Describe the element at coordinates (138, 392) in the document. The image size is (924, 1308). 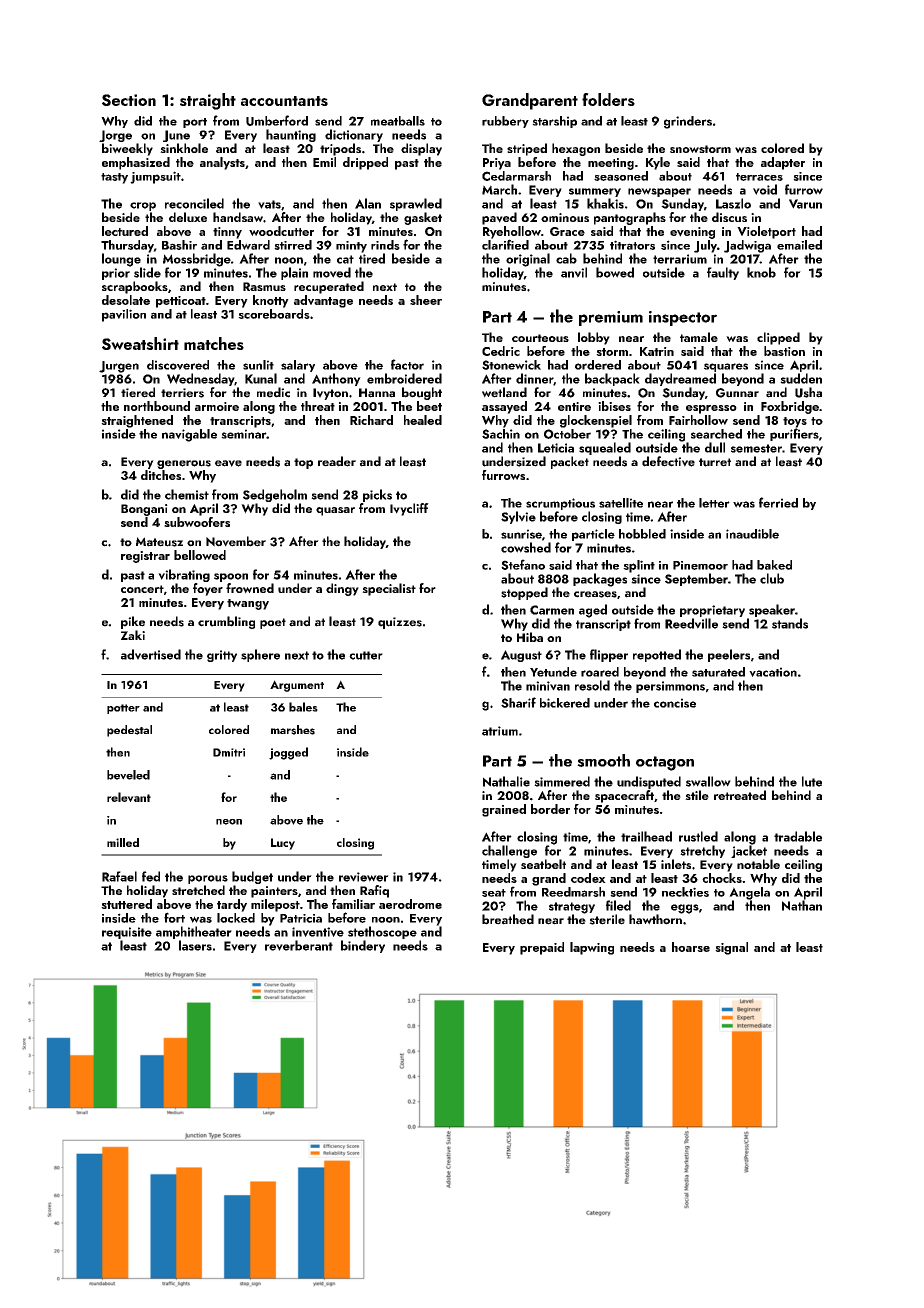
I see `tiered` at that location.
